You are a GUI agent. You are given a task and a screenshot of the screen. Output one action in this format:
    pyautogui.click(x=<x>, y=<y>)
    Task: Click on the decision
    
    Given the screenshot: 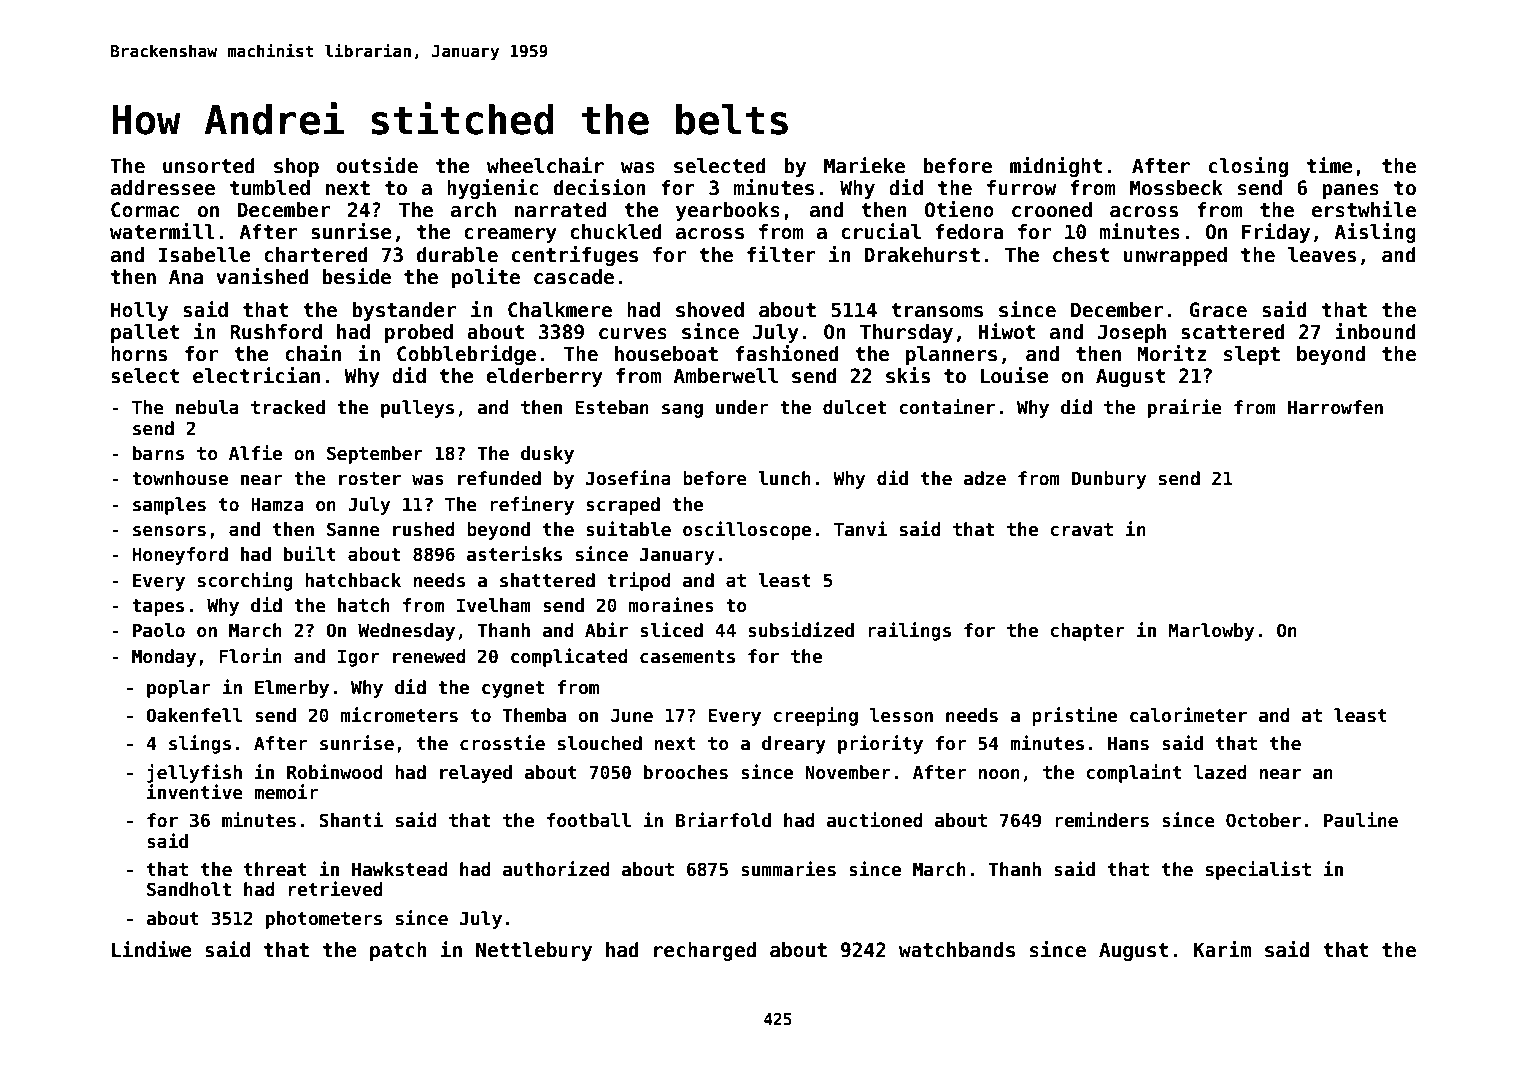 What is the action you would take?
    pyautogui.click(x=600, y=187)
